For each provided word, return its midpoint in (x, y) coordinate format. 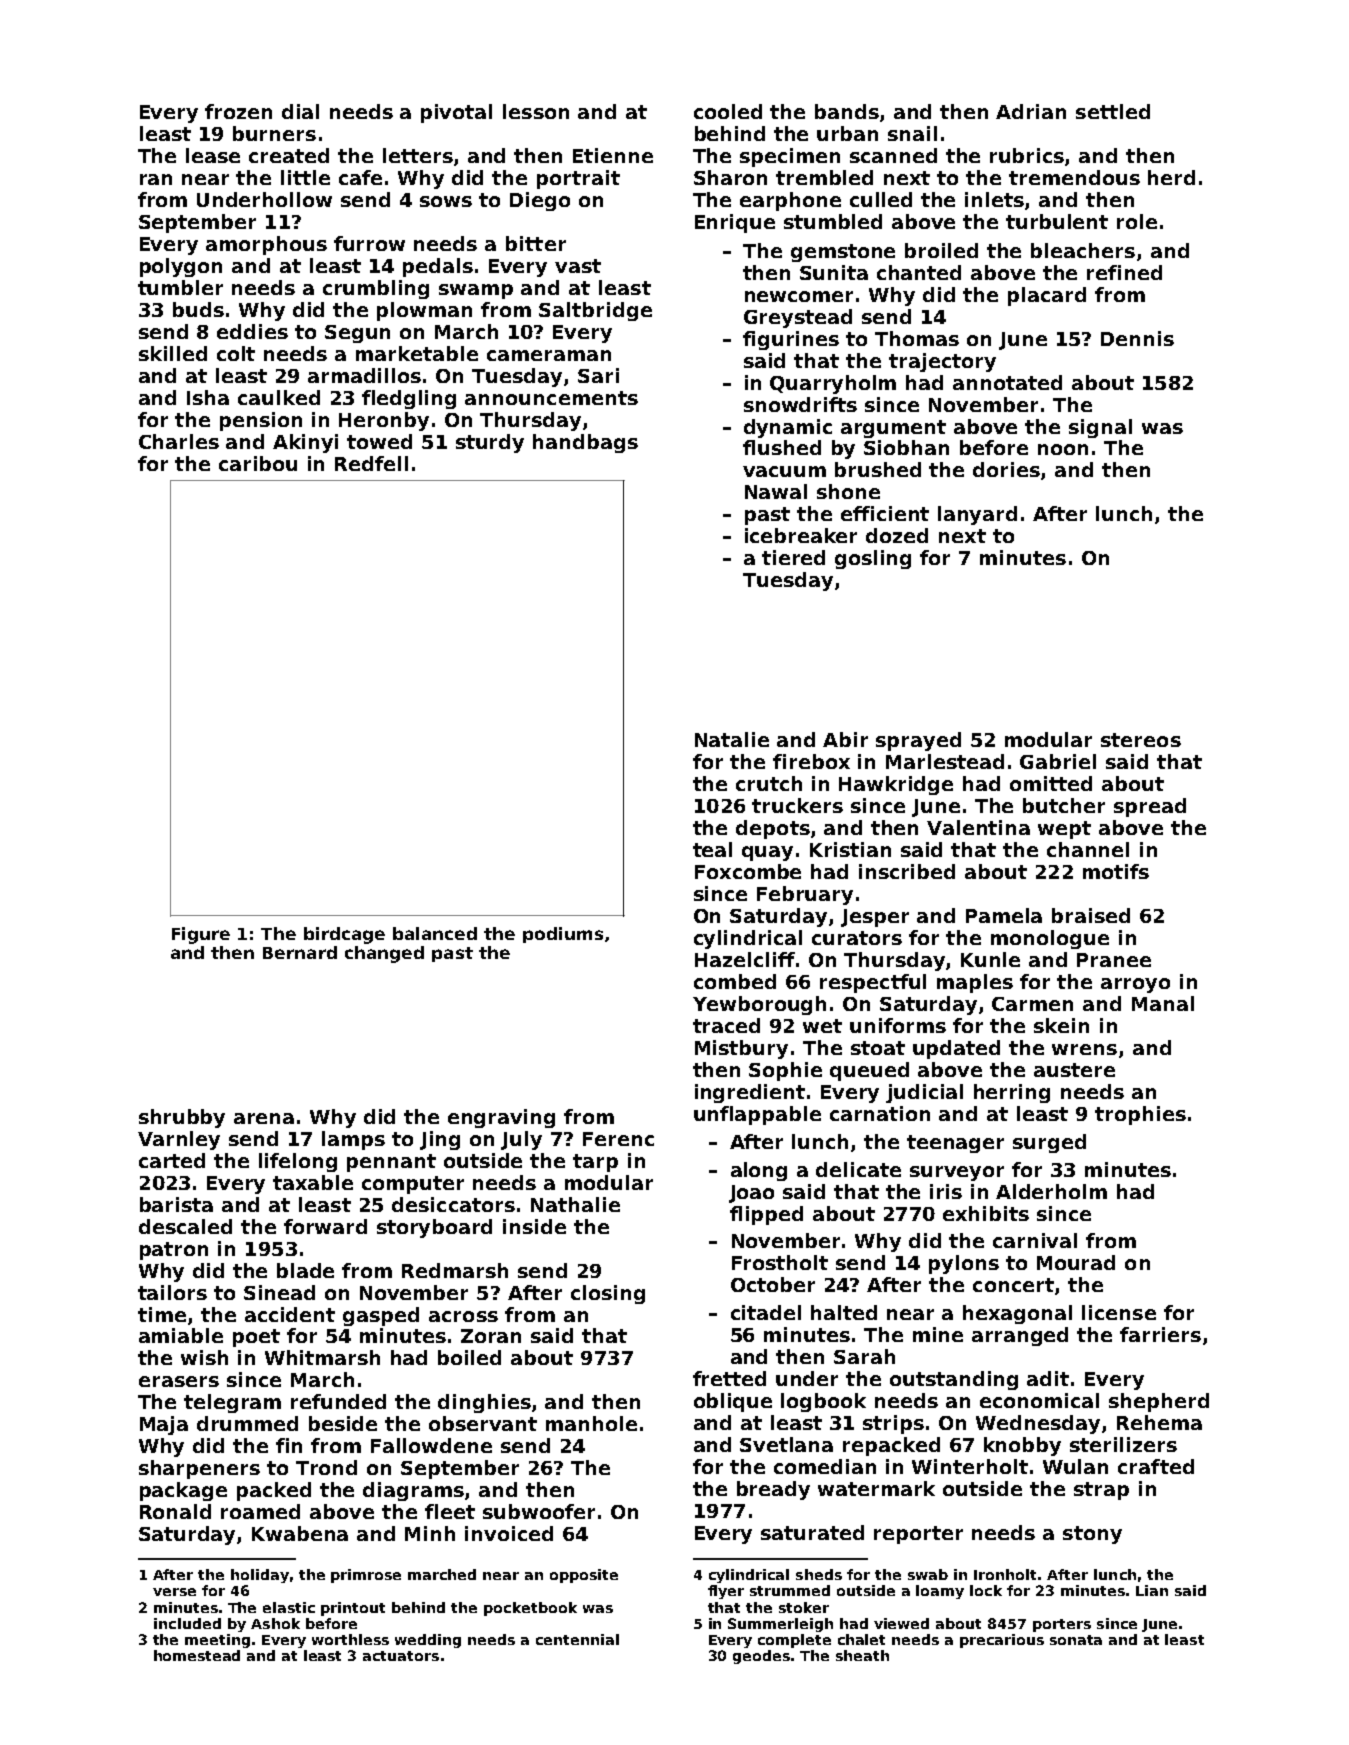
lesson (536, 111)
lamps (353, 1140)
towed (379, 441)
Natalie (732, 739)
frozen (238, 111)
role (1137, 221)
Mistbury (741, 1049)
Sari (598, 375)
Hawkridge (896, 785)
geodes (761, 1657)
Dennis (1137, 338)
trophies (1140, 1115)
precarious (1002, 1641)
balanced (435, 933)
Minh (430, 1533)
